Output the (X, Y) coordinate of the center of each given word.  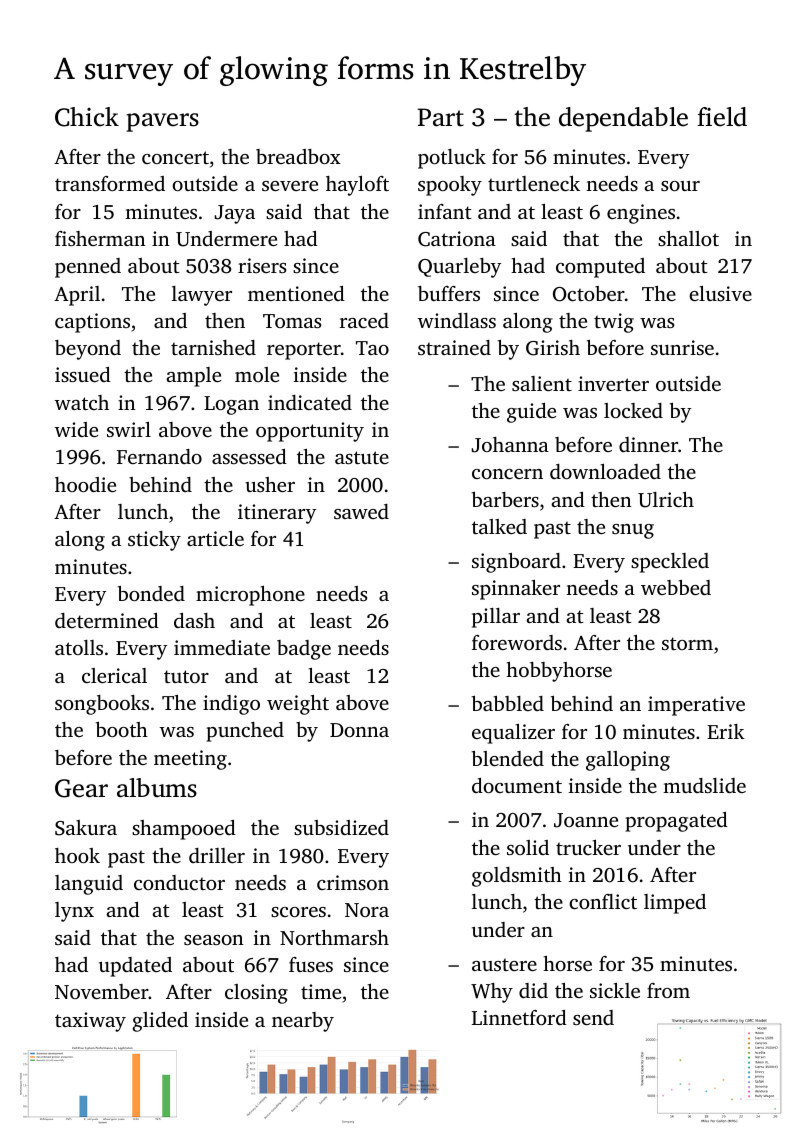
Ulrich (666, 500)
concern (507, 474)
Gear (81, 788)
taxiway (90, 1022)
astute (362, 457)
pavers (162, 122)
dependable (623, 119)
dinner (648, 444)
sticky (154, 541)
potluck (452, 159)
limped (675, 904)
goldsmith (517, 877)
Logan (231, 405)
